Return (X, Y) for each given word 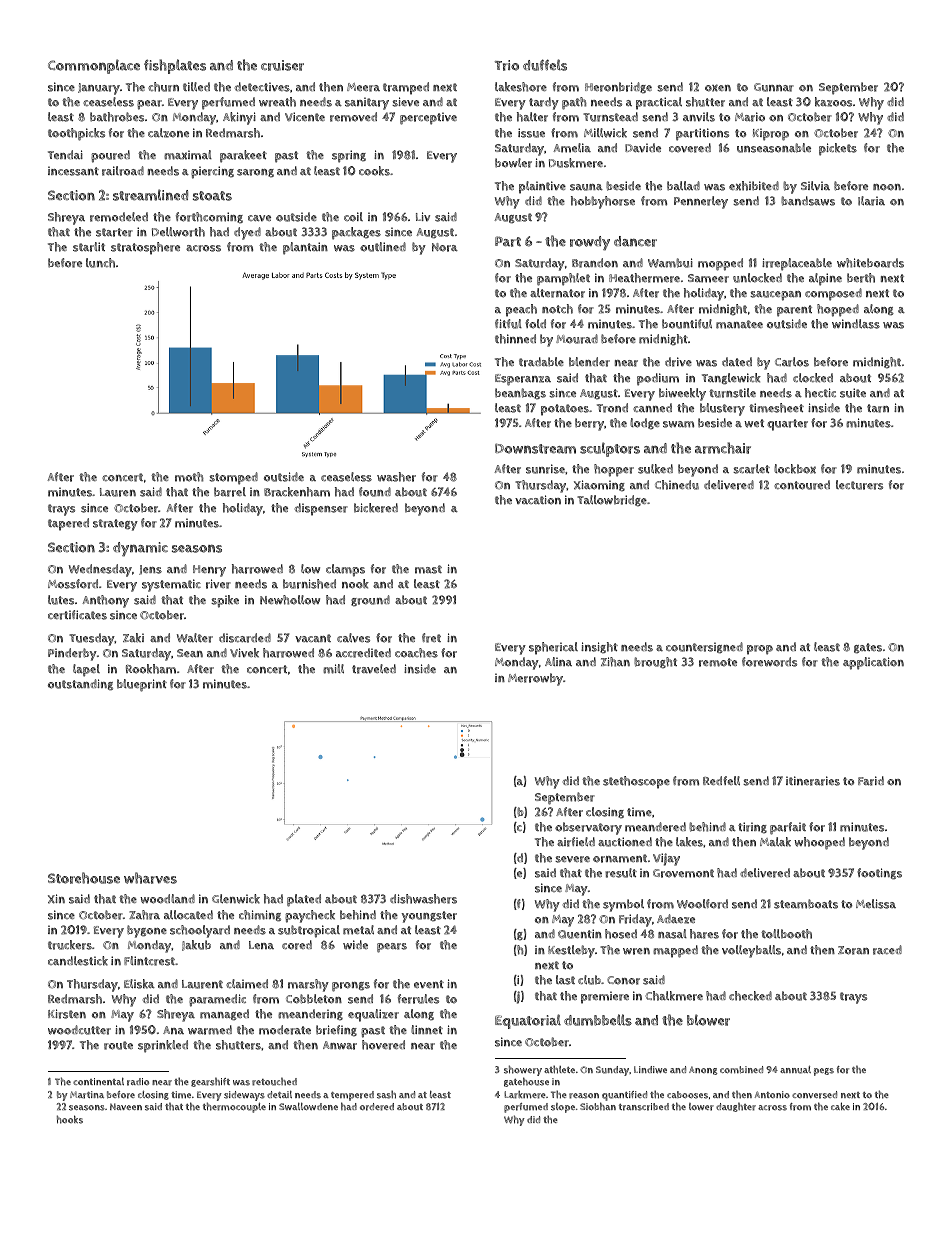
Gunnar (774, 87)
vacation (538, 500)
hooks (70, 1119)
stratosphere (145, 248)
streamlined (150, 195)
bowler (513, 163)
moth (189, 477)
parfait (788, 828)
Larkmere (525, 1095)
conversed (814, 1095)
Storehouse (84, 878)
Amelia (572, 148)
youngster (429, 917)
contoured (802, 485)
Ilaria (871, 201)
